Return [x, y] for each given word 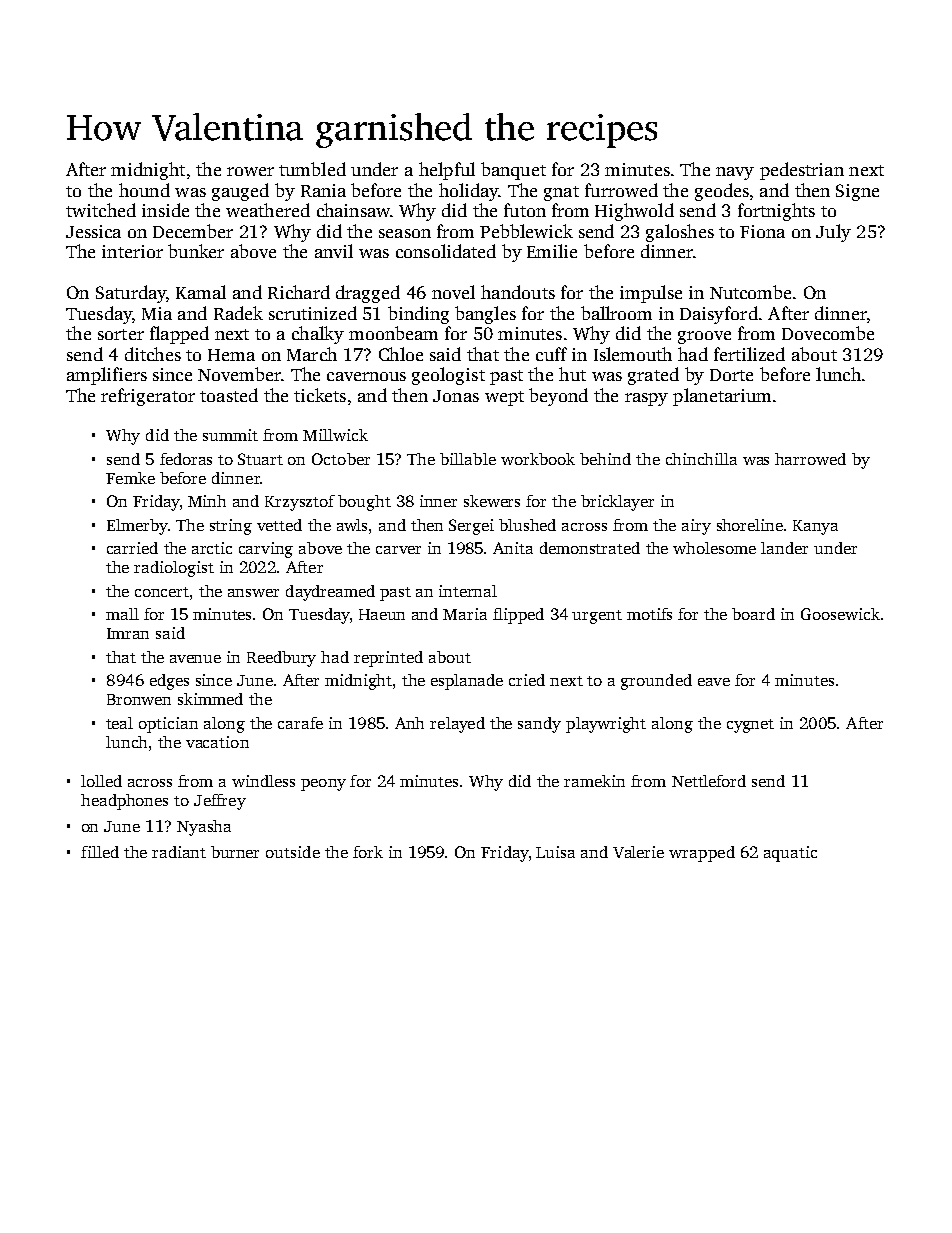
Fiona [762, 231]
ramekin [594, 781]
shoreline [750, 525]
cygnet [750, 726]
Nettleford [709, 781]
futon [525, 210]
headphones [124, 802]
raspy [646, 399]
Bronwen [139, 699]
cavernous [366, 376]
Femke [130, 478]
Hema [231, 355]
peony [323, 785]
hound [144, 190]
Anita [513, 548]
